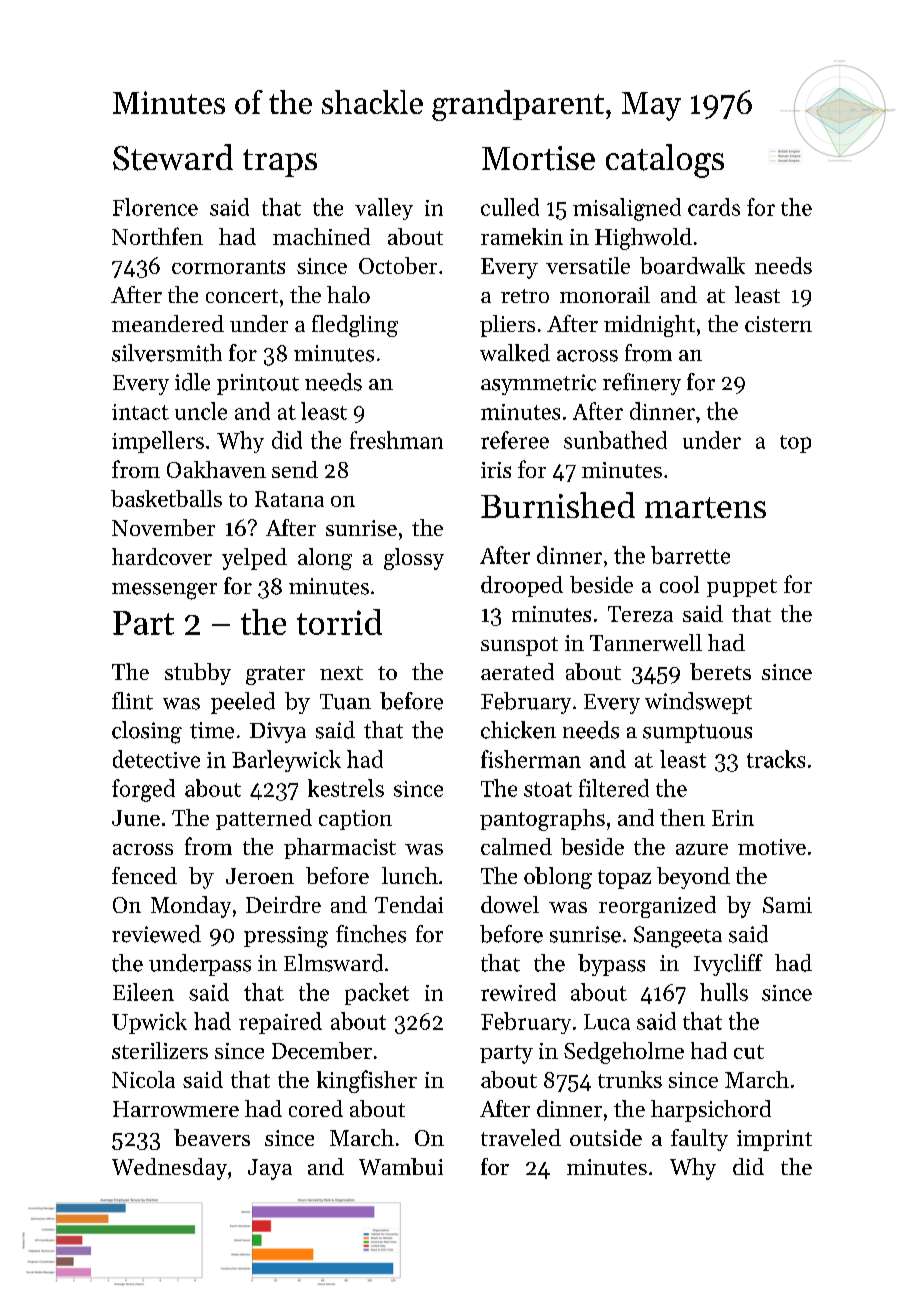 This document has width=924, height=1311. What do you see at coordinates (787, 905) in the document?
I see `Sami` at bounding box center [787, 905].
